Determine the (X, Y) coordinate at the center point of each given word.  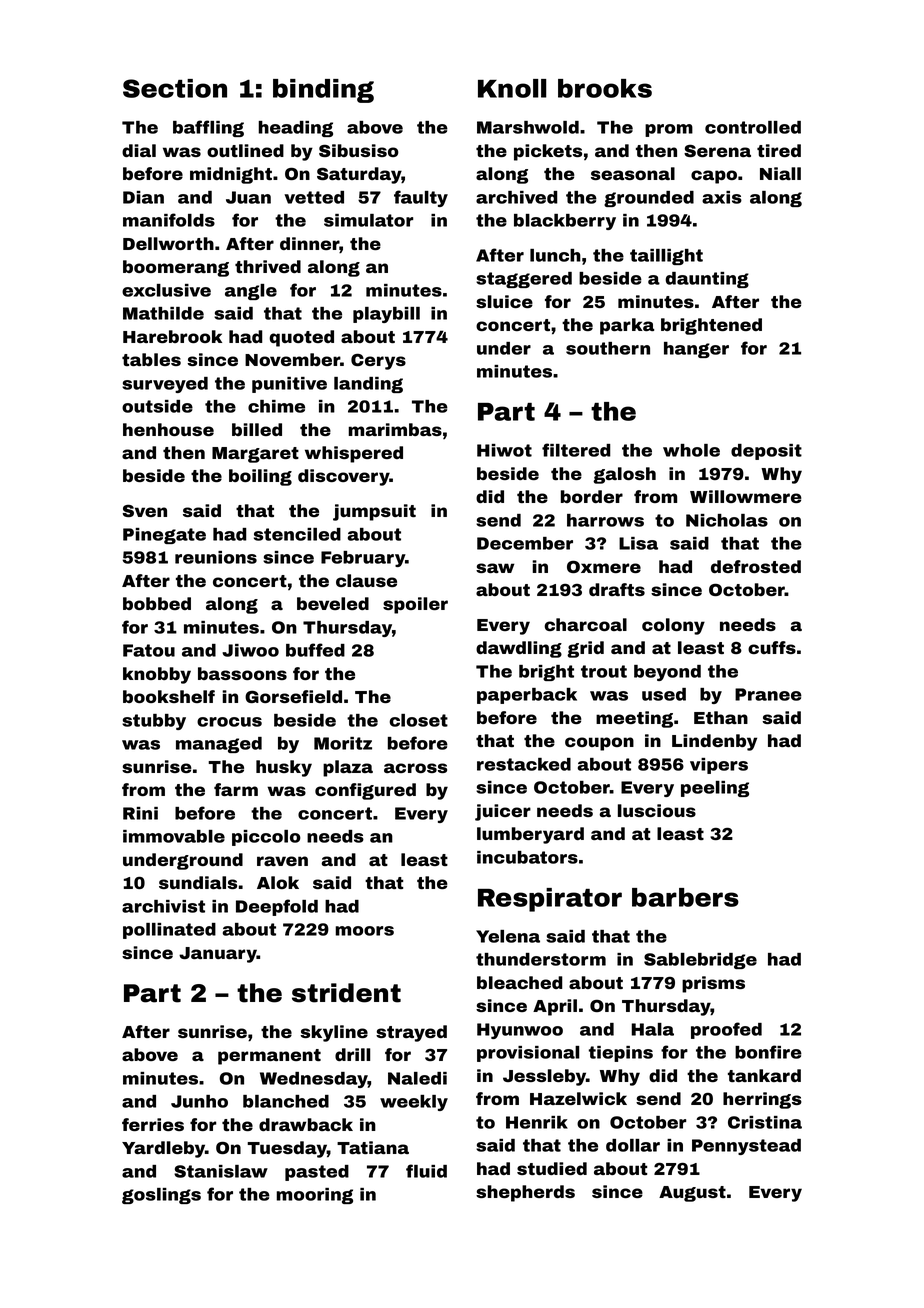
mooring (314, 1196)
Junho (199, 1101)
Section (175, 88)
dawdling (519, 649)
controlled (753, 127)
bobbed (157, 603)
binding (323, 91)
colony (673, 626)
